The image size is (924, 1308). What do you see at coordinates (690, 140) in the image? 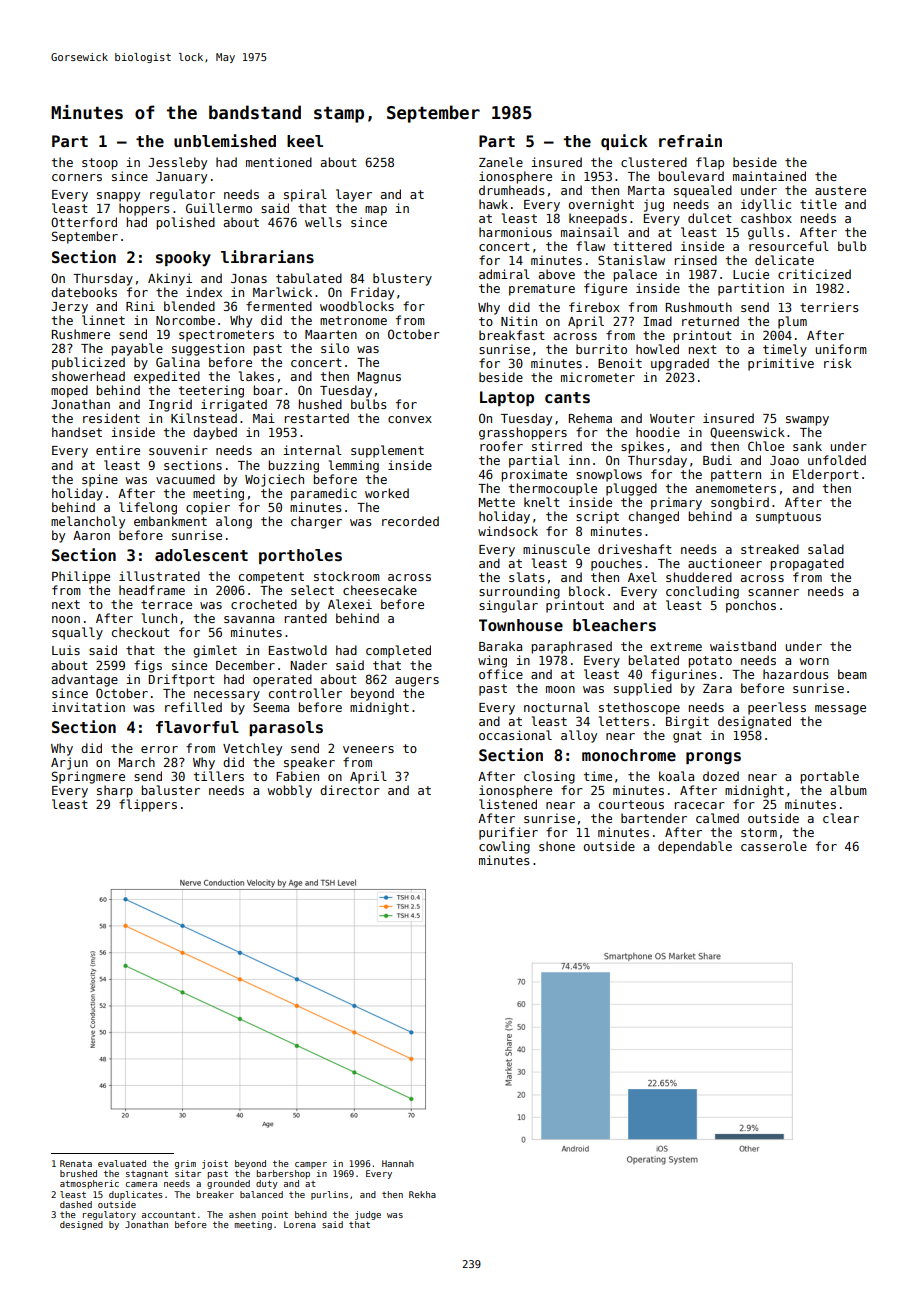
I see `refrain` at bounding box center [690, 140].
